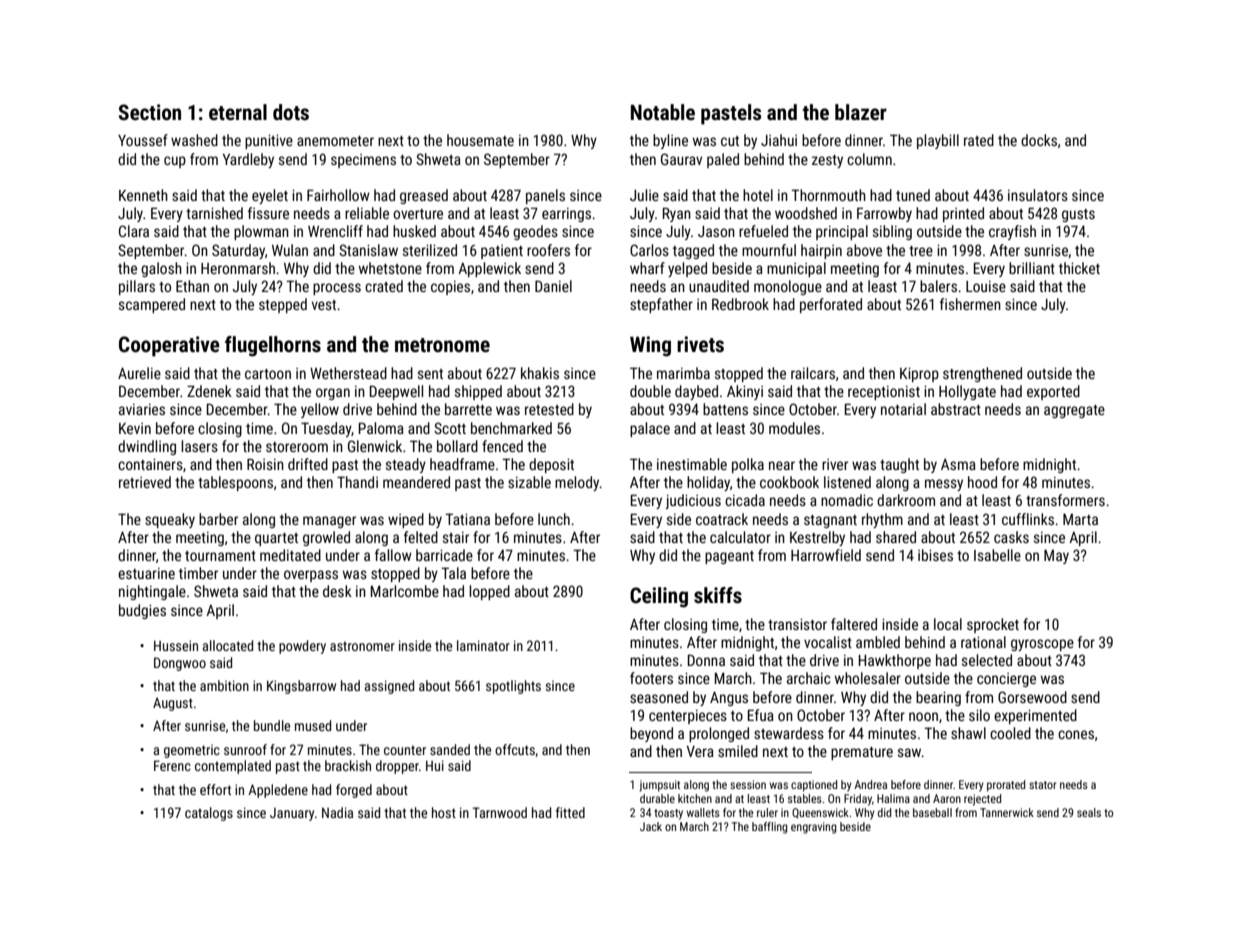 The width and height of the document is (1233, 952). What do you see at coordinates (292, 814) in the document?
I see `January` at bounding box center [292, 814].
